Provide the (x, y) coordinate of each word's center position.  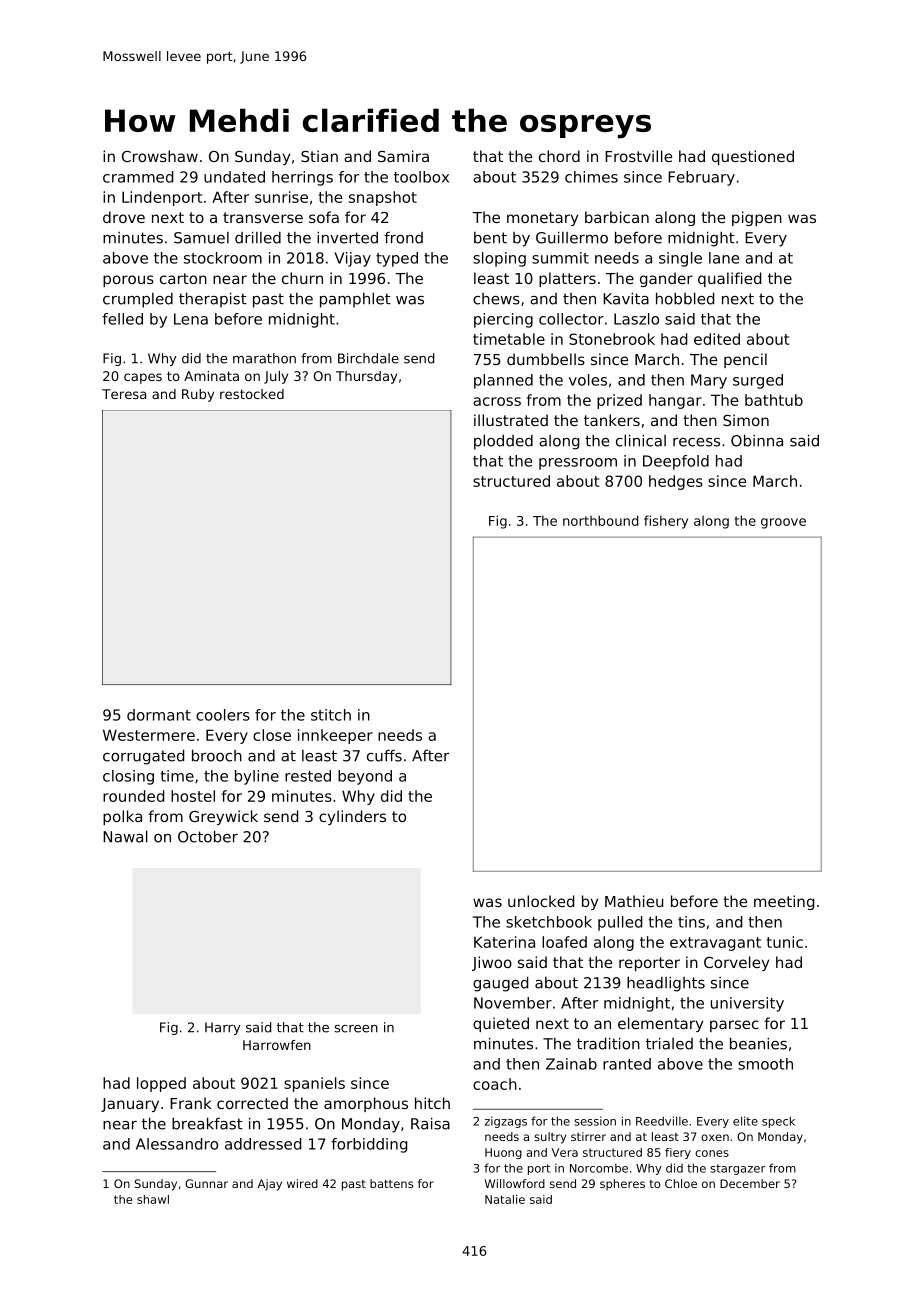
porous (128, 281)
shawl (153, 1199)
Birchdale (368, 358)
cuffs (384, 756)
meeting (784, 902)
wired (302, 1183)
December (750, 1183)
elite (745, 1121)
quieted (501, 1024)
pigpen (757, 218)
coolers (223, 715)
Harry (223, 1028)
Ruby (198, 395)
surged (758, 381)
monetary (542, 219)
